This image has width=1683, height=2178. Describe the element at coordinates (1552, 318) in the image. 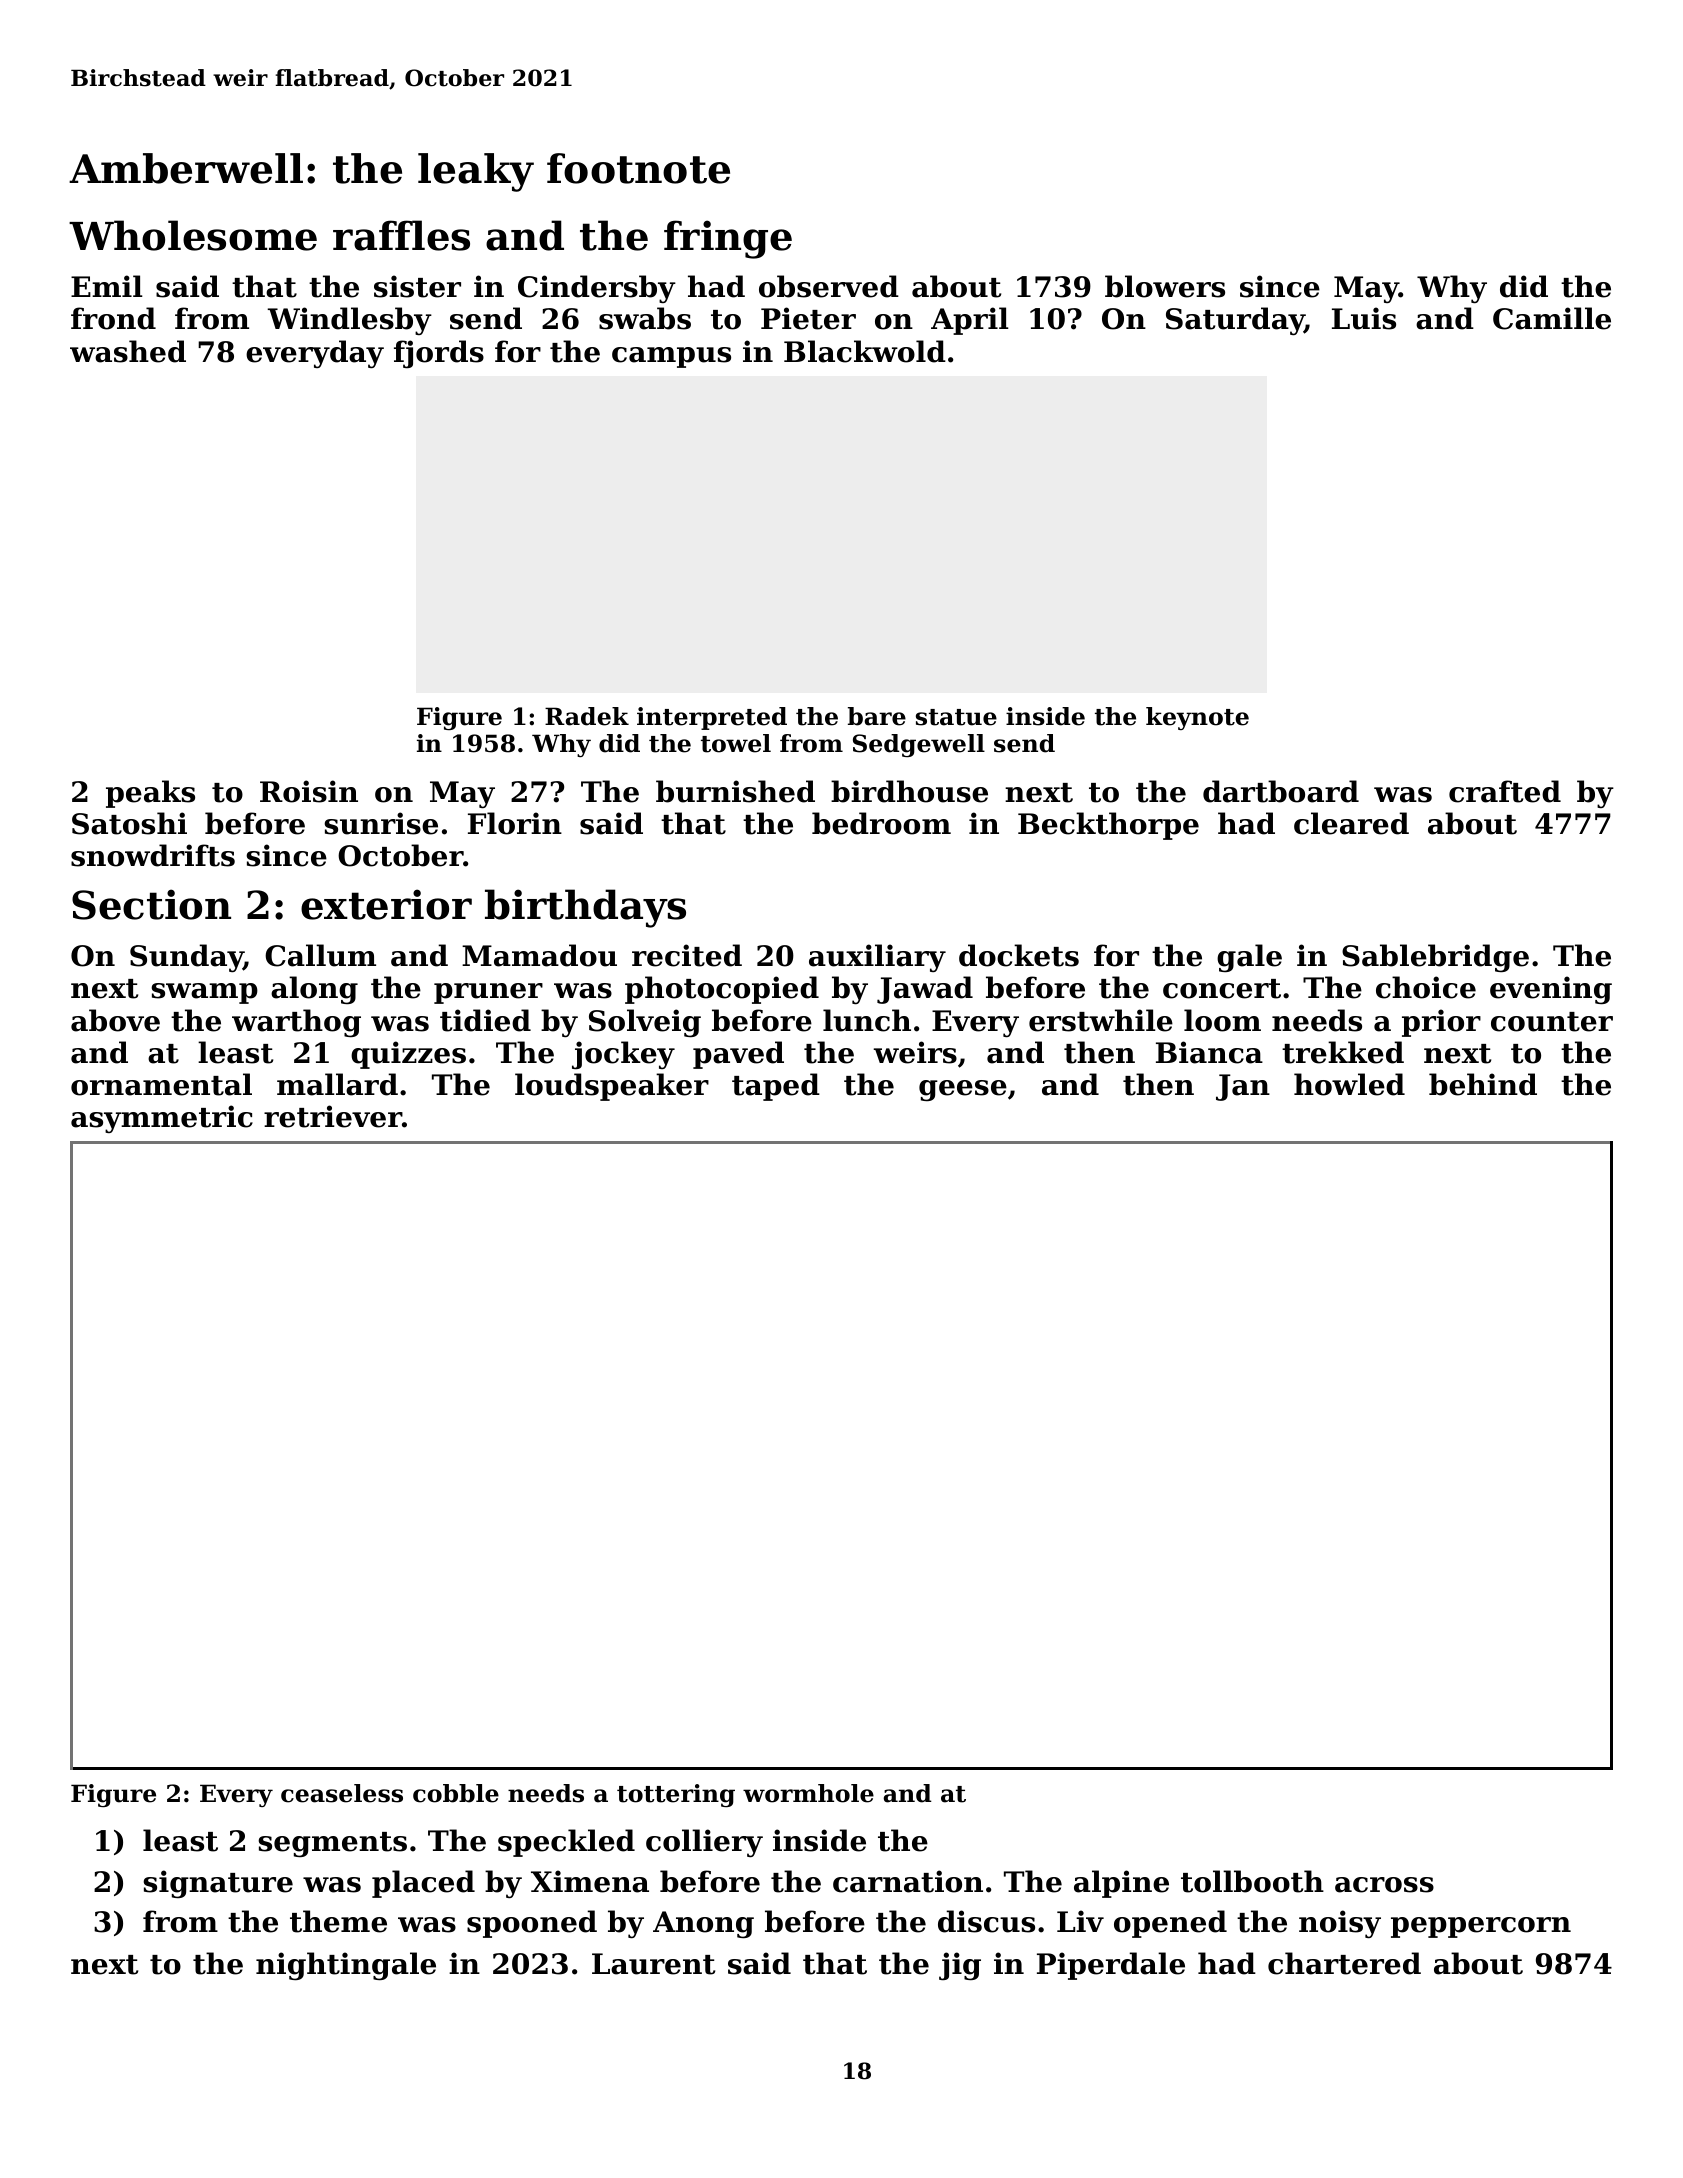

I see `Camille` at that location.
